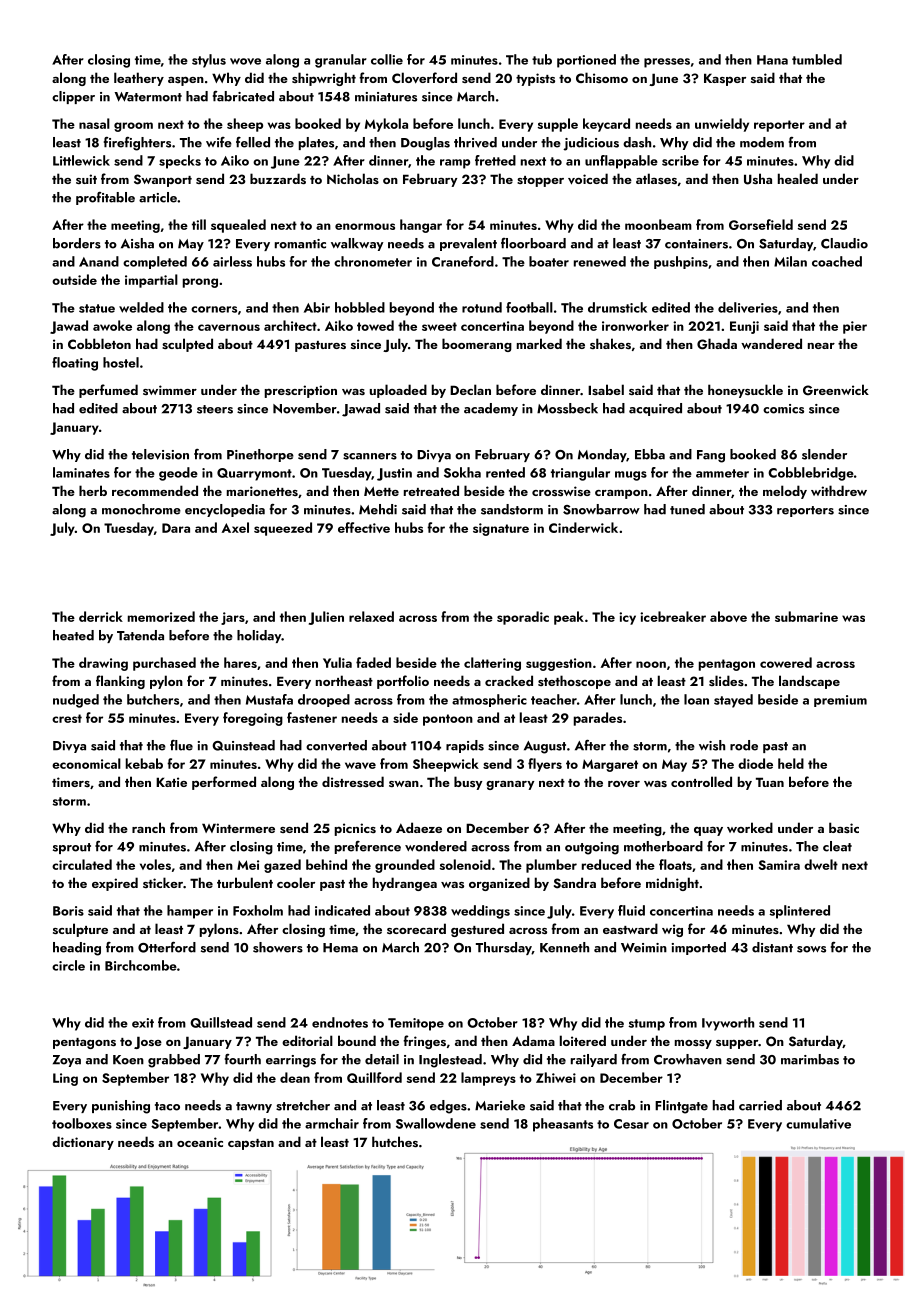  Describe the element at coordinates (542, 59) in the screenshot. I see `tub` at that location.
